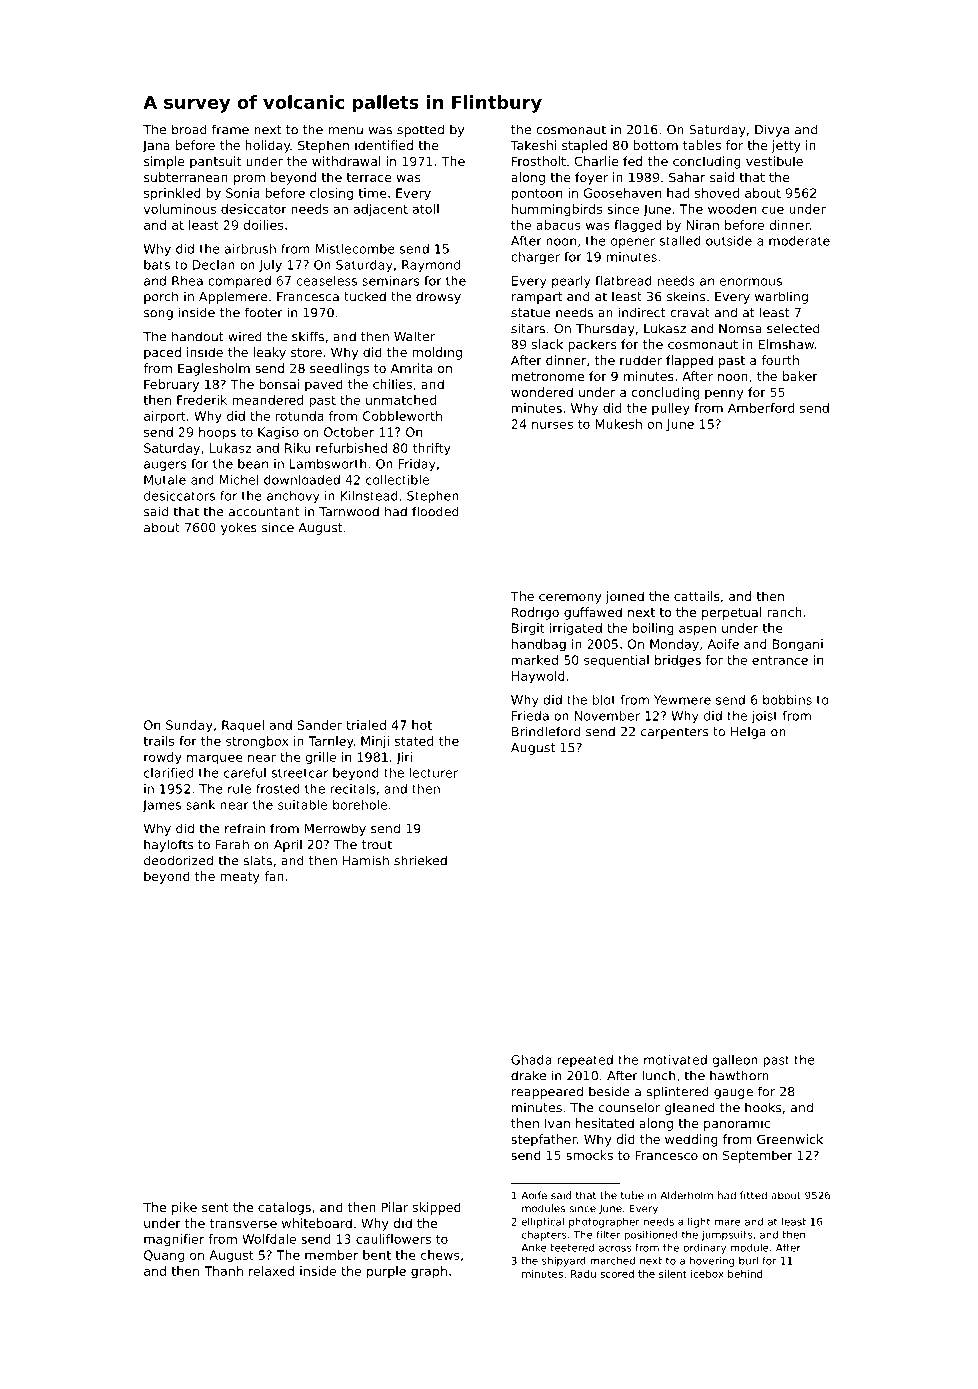 This screenshot has width=978, height=1389. I want to click on Sonia, so click(243, 193).
